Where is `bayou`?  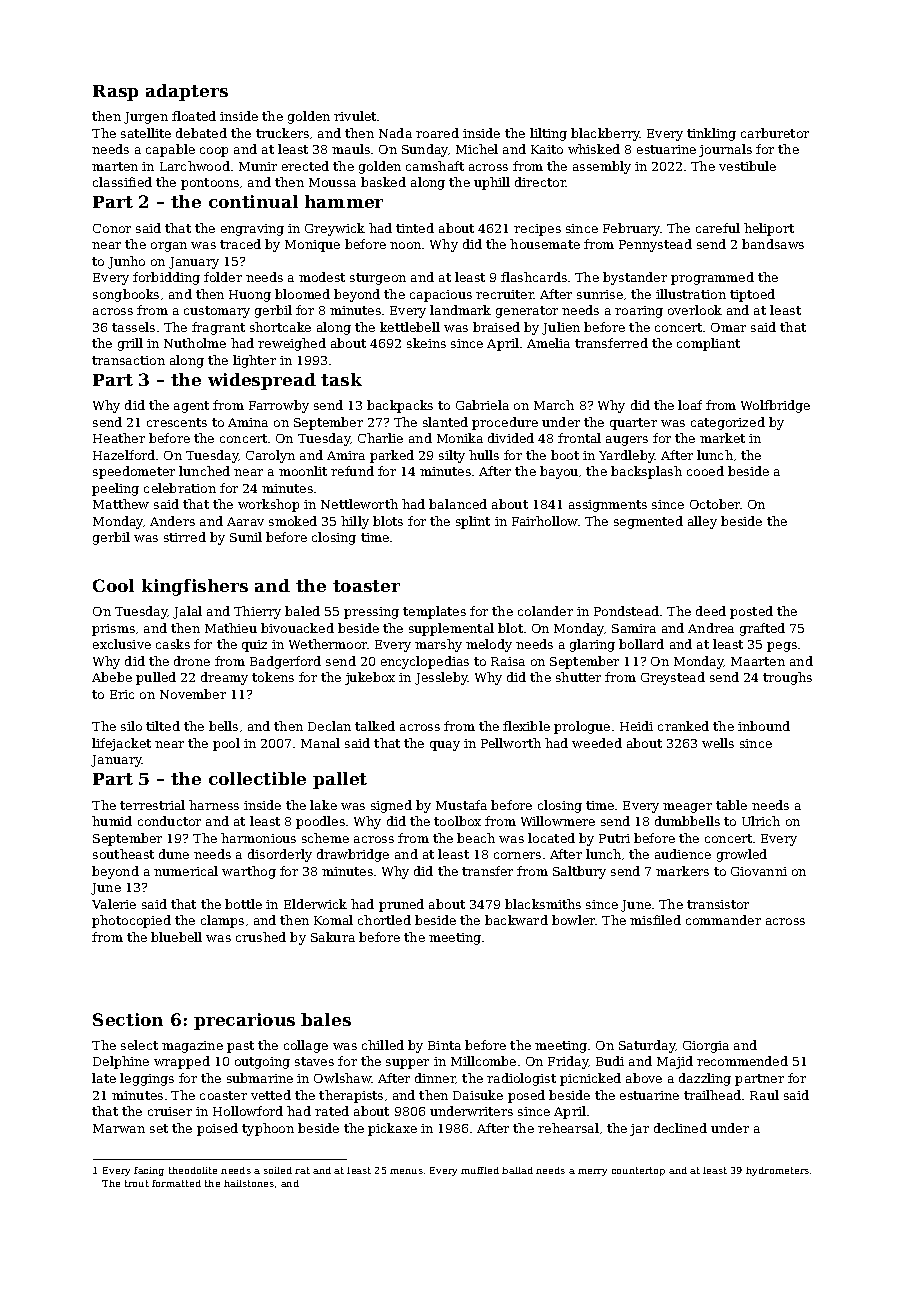
bayou is located at coordinates (559, 472).
